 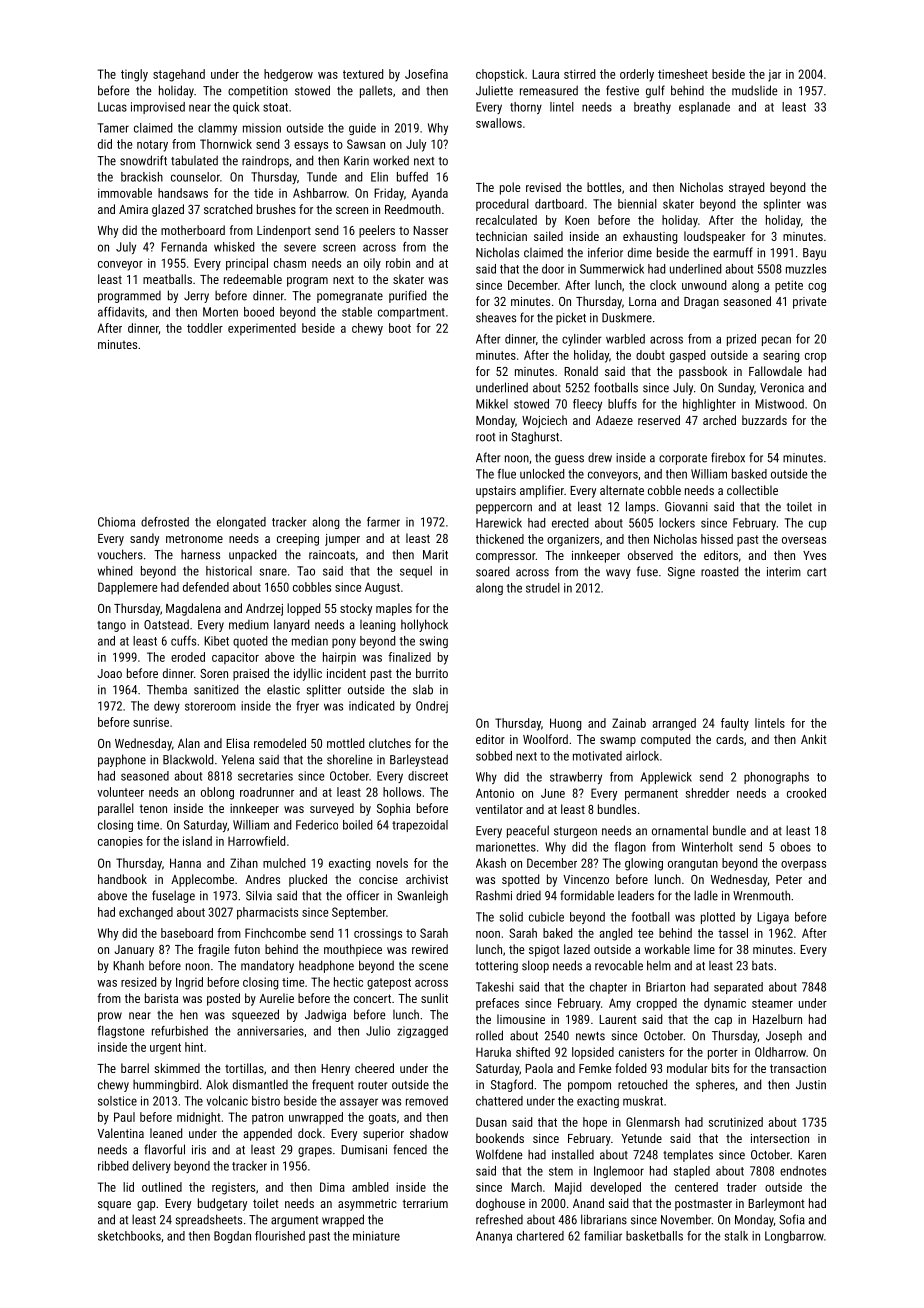 What do you see at coordinates (570, 523) in the screenshot?
I see `erected` at bounding box center [570, 523].
